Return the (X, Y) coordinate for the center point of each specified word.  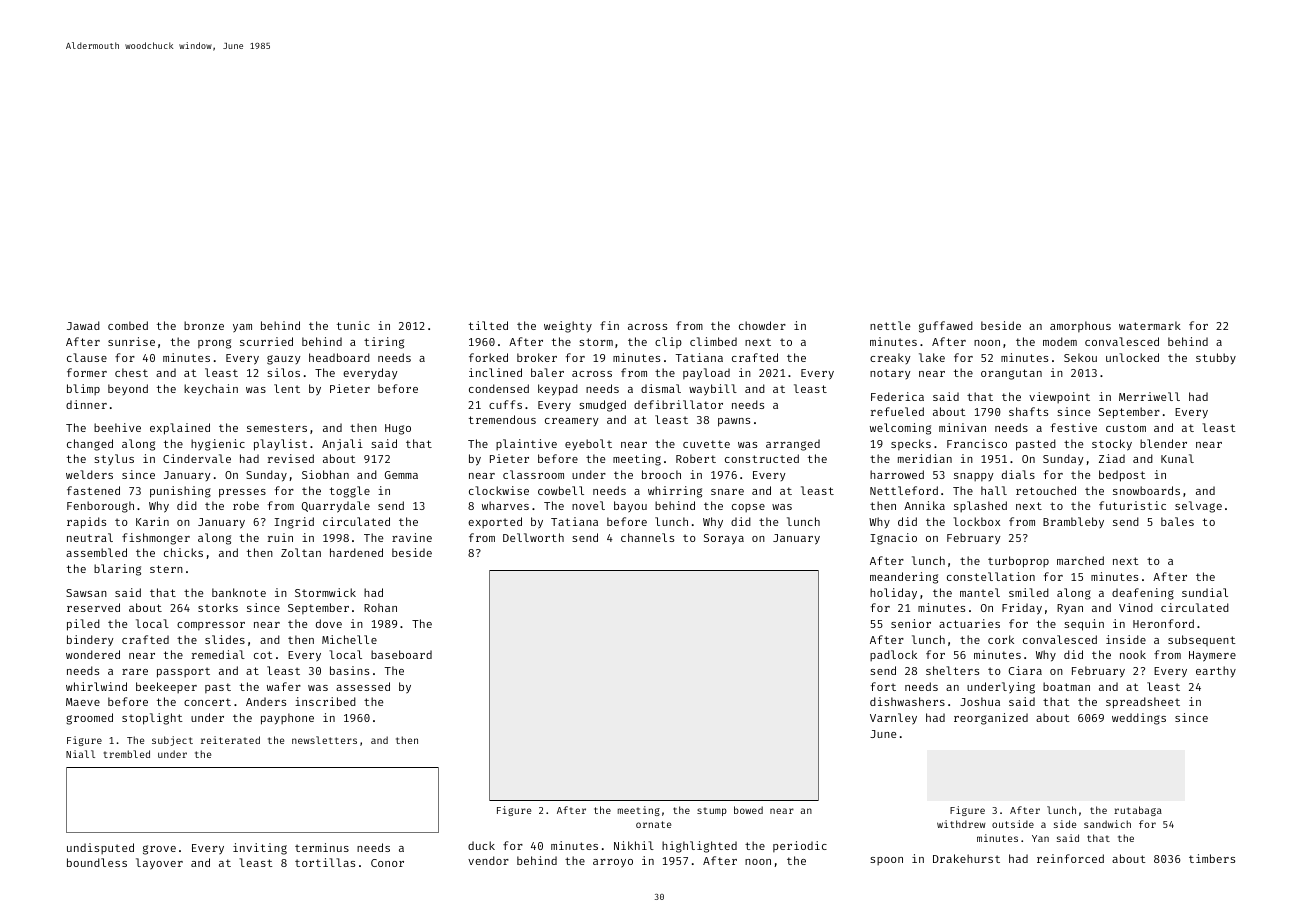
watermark (1150, 325)
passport (183, 672)
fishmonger (156, 539)
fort (883, 686)
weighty (568, 327)
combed (128, 325)
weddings (1139, 719)
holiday (893, 594)
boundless (97, 862)
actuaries (969, 623)
